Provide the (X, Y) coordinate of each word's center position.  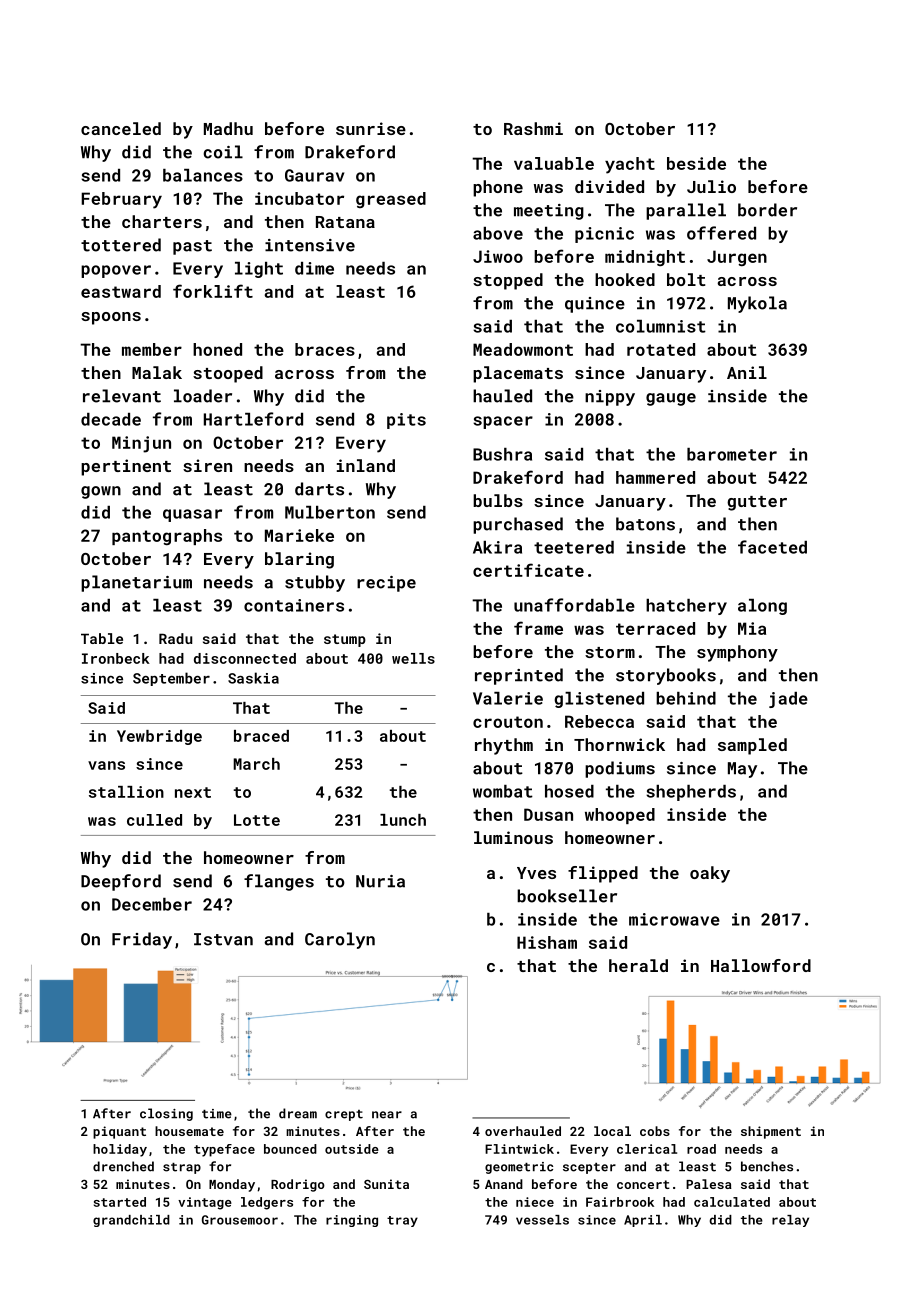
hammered (655, 477)
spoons (111, 318)
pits (406, 421)
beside (696, 163)
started (120, 1202)
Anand (504, 1184)
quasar (192, 515)
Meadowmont (523, 349)
